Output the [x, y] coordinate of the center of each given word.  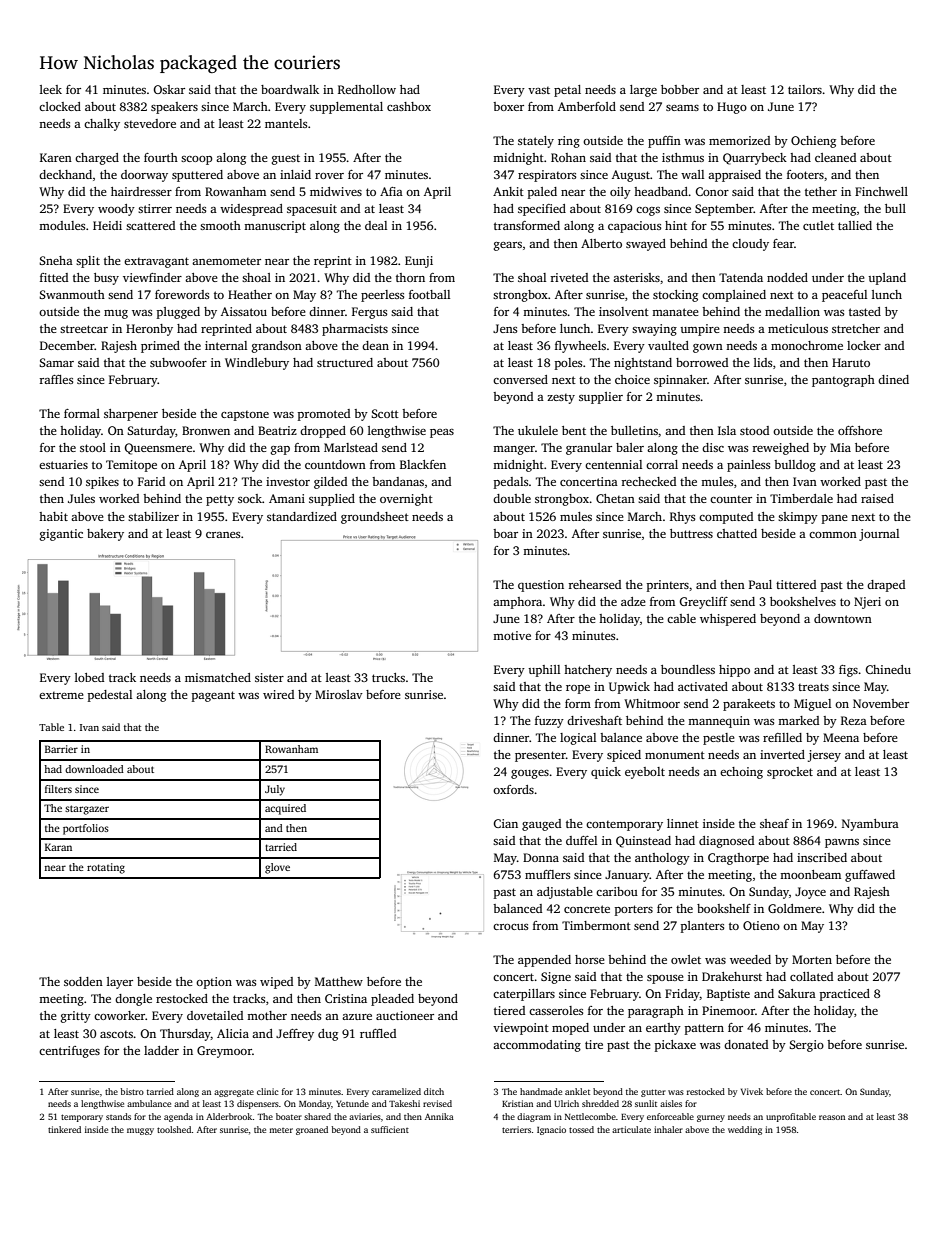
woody [116, 210]
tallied [855, 225]
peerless [382, 296]
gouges [530, 774]
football [429, 294]
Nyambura [870, 825]
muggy [140, 1131]
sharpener [131, 415]
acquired [285, 809]
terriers [516, 1129]
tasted [865, 311]
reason [832, 1117]
